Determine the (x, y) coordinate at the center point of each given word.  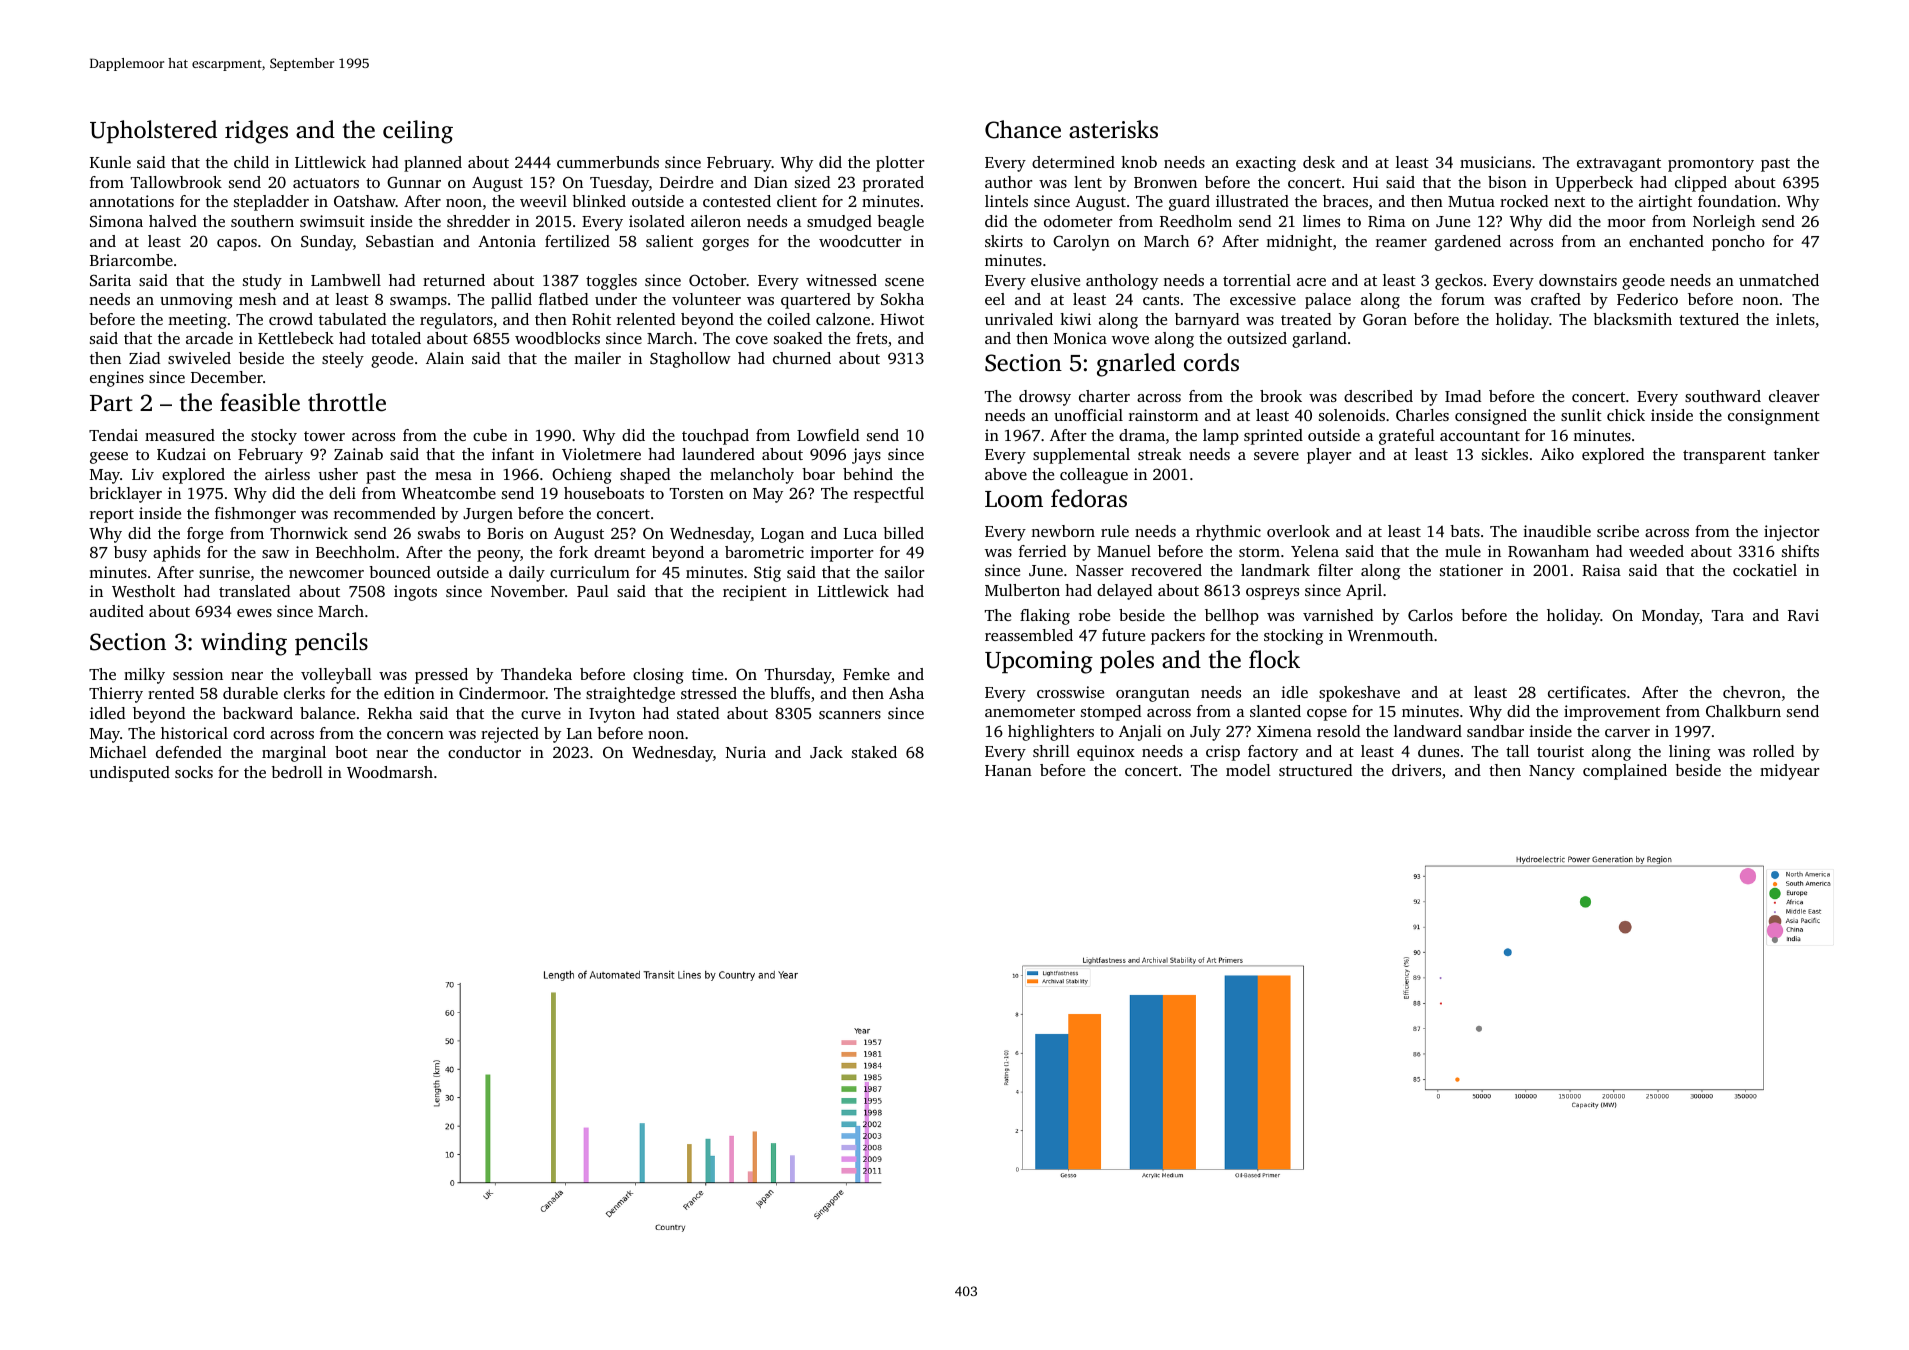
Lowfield (828, 435)
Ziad (144, 358)
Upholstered (153, 131)
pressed (441, 676)
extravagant (1619, 165)
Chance (1023, 129)
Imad (1463, 396)
